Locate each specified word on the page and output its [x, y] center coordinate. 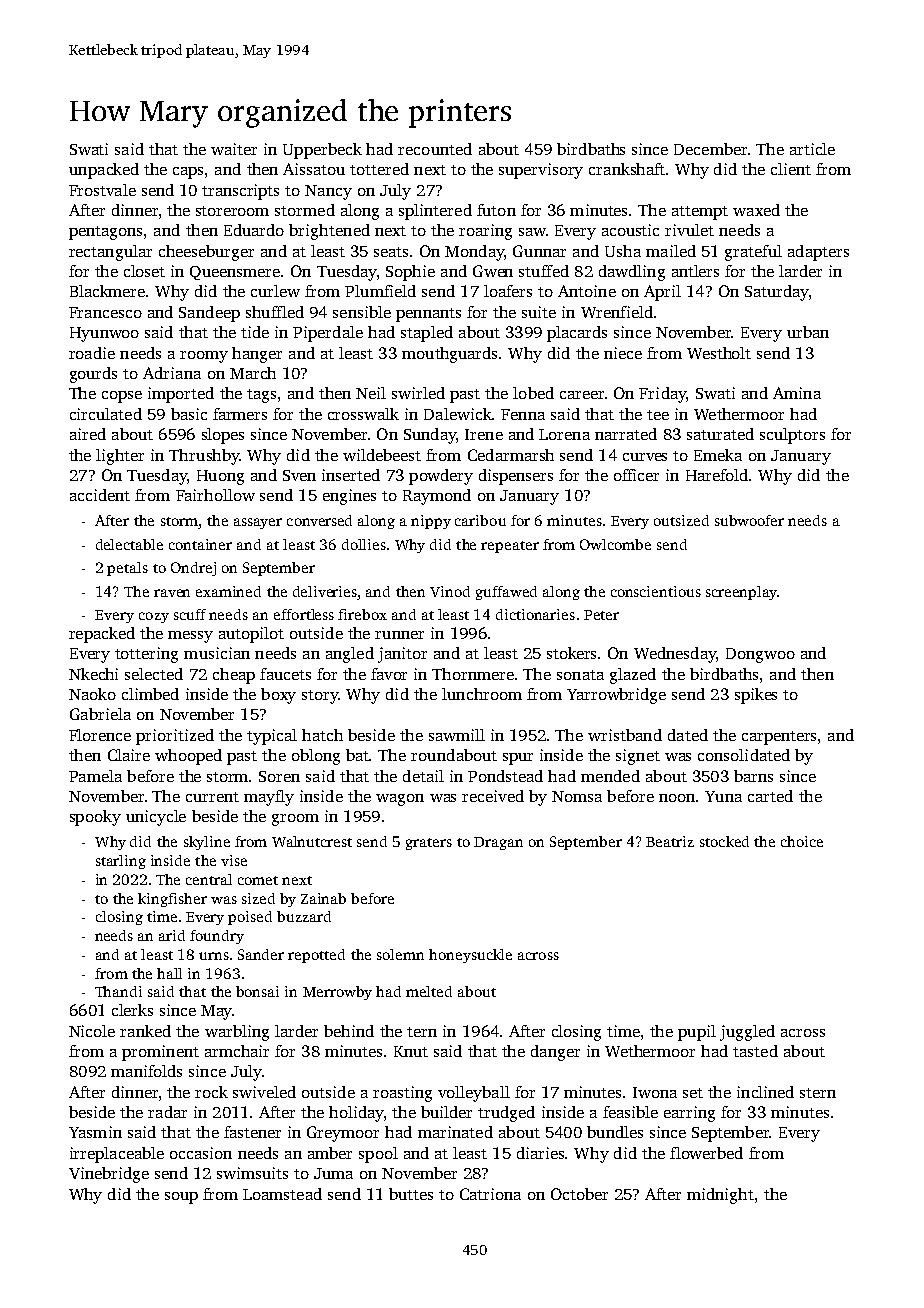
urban [808, 332]
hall [169, 973]
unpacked [104, 171]
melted [429, 991]
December [710, 149]
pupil [697, 1033]
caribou [480, 520]
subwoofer [749, 520]
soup [181, 1198]
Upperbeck [322, 151]
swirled [418, 393]
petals [127, 569]
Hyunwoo [104, 334]
